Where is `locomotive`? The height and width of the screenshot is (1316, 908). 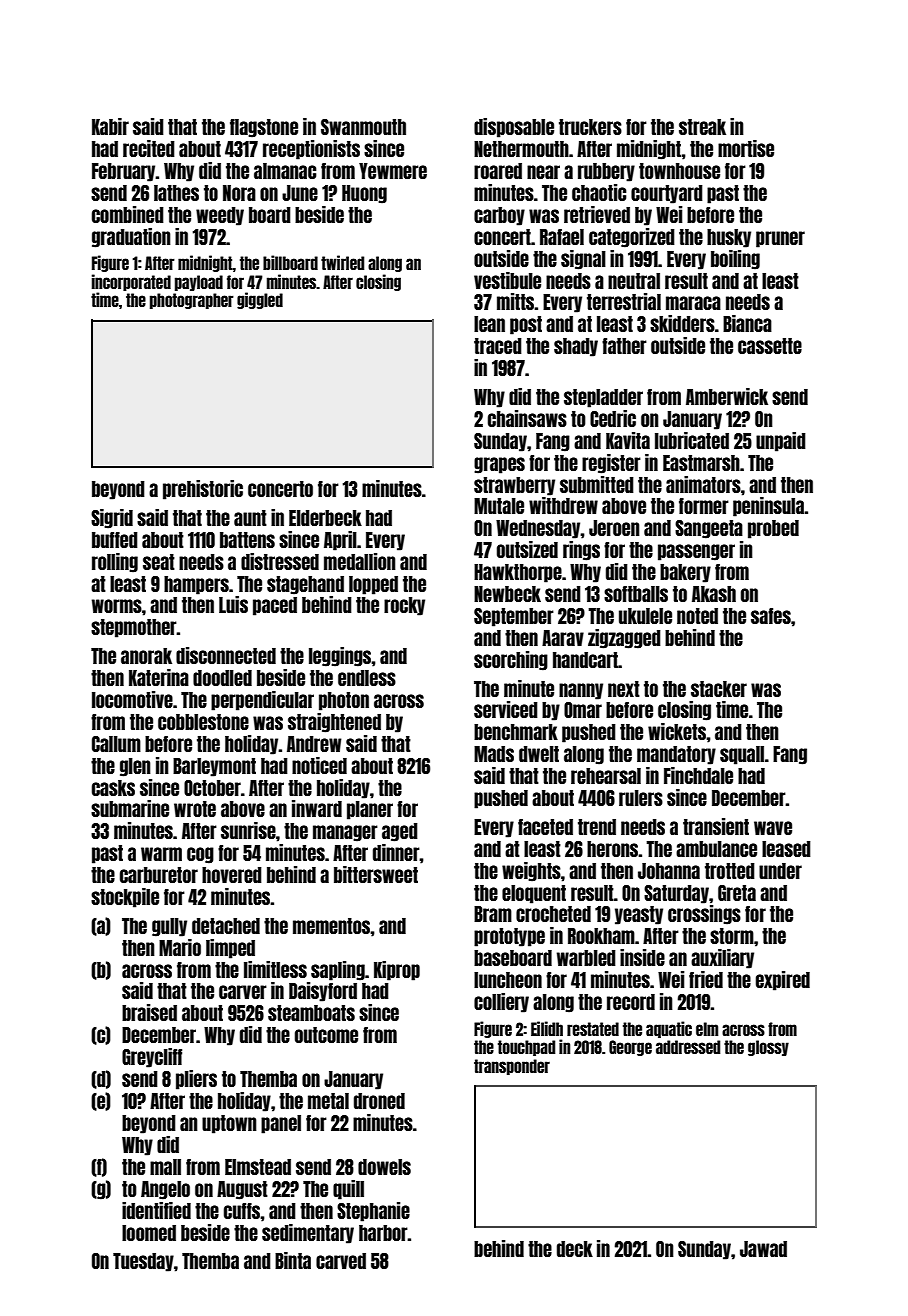 locomotive is located at coordinates (132, 699).
